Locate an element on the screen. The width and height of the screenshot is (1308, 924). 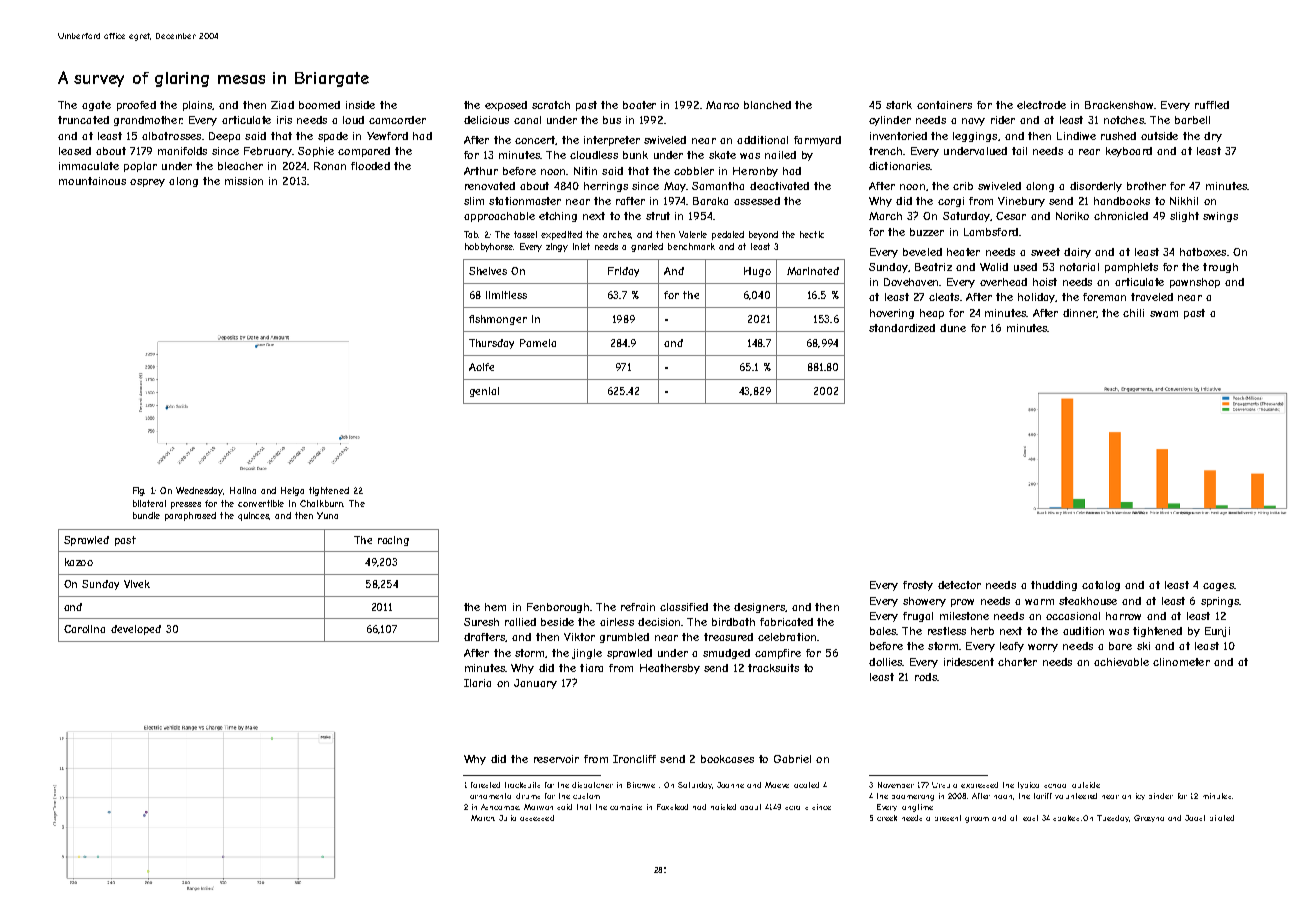
Aoife is located at coordinates (481, 367).
